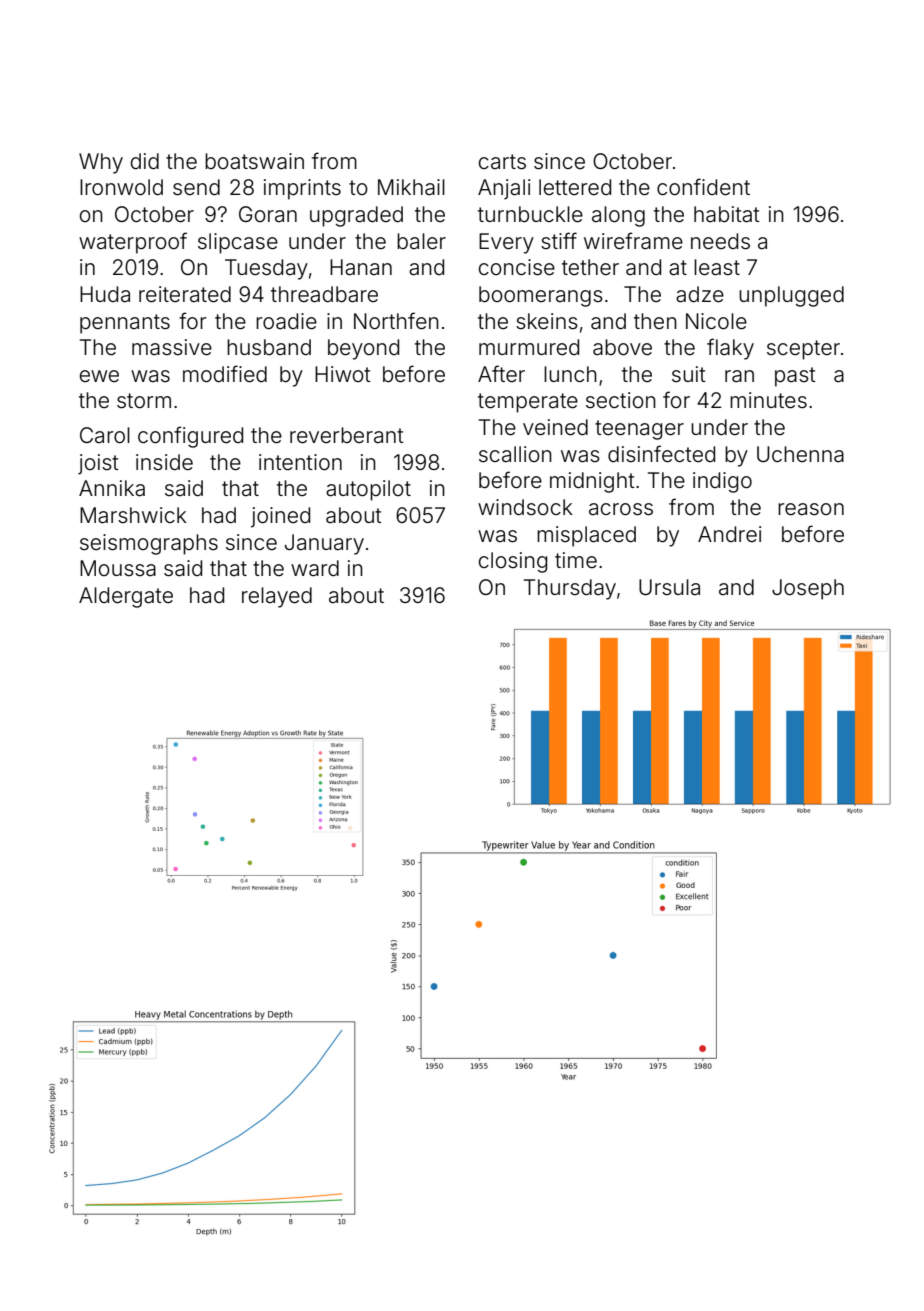  Describe the element at coordinates (105, 435) in the document. I see `Carol` at that location.
